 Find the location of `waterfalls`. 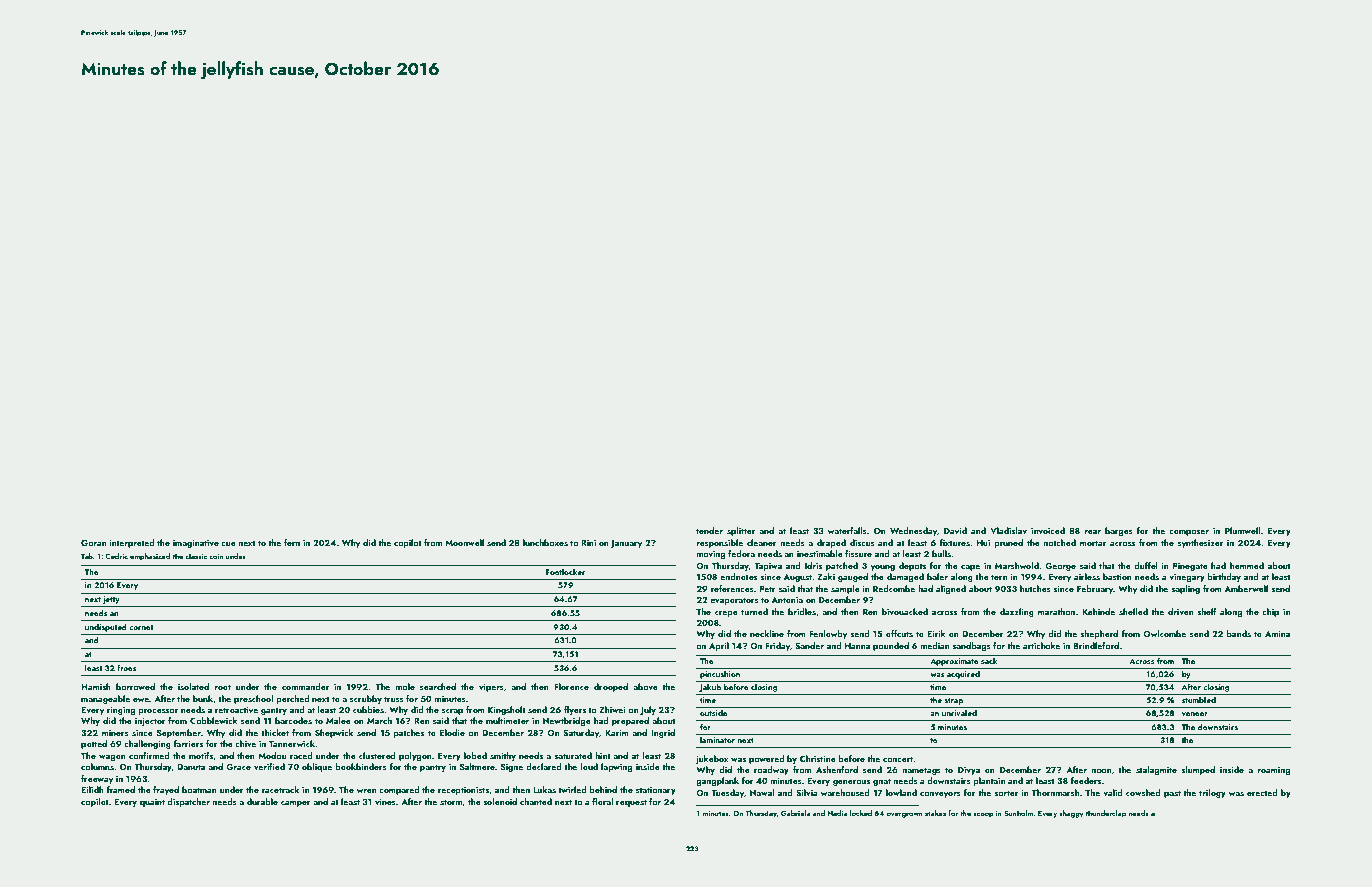

waterfalls is located at coordinates (847, 530).
